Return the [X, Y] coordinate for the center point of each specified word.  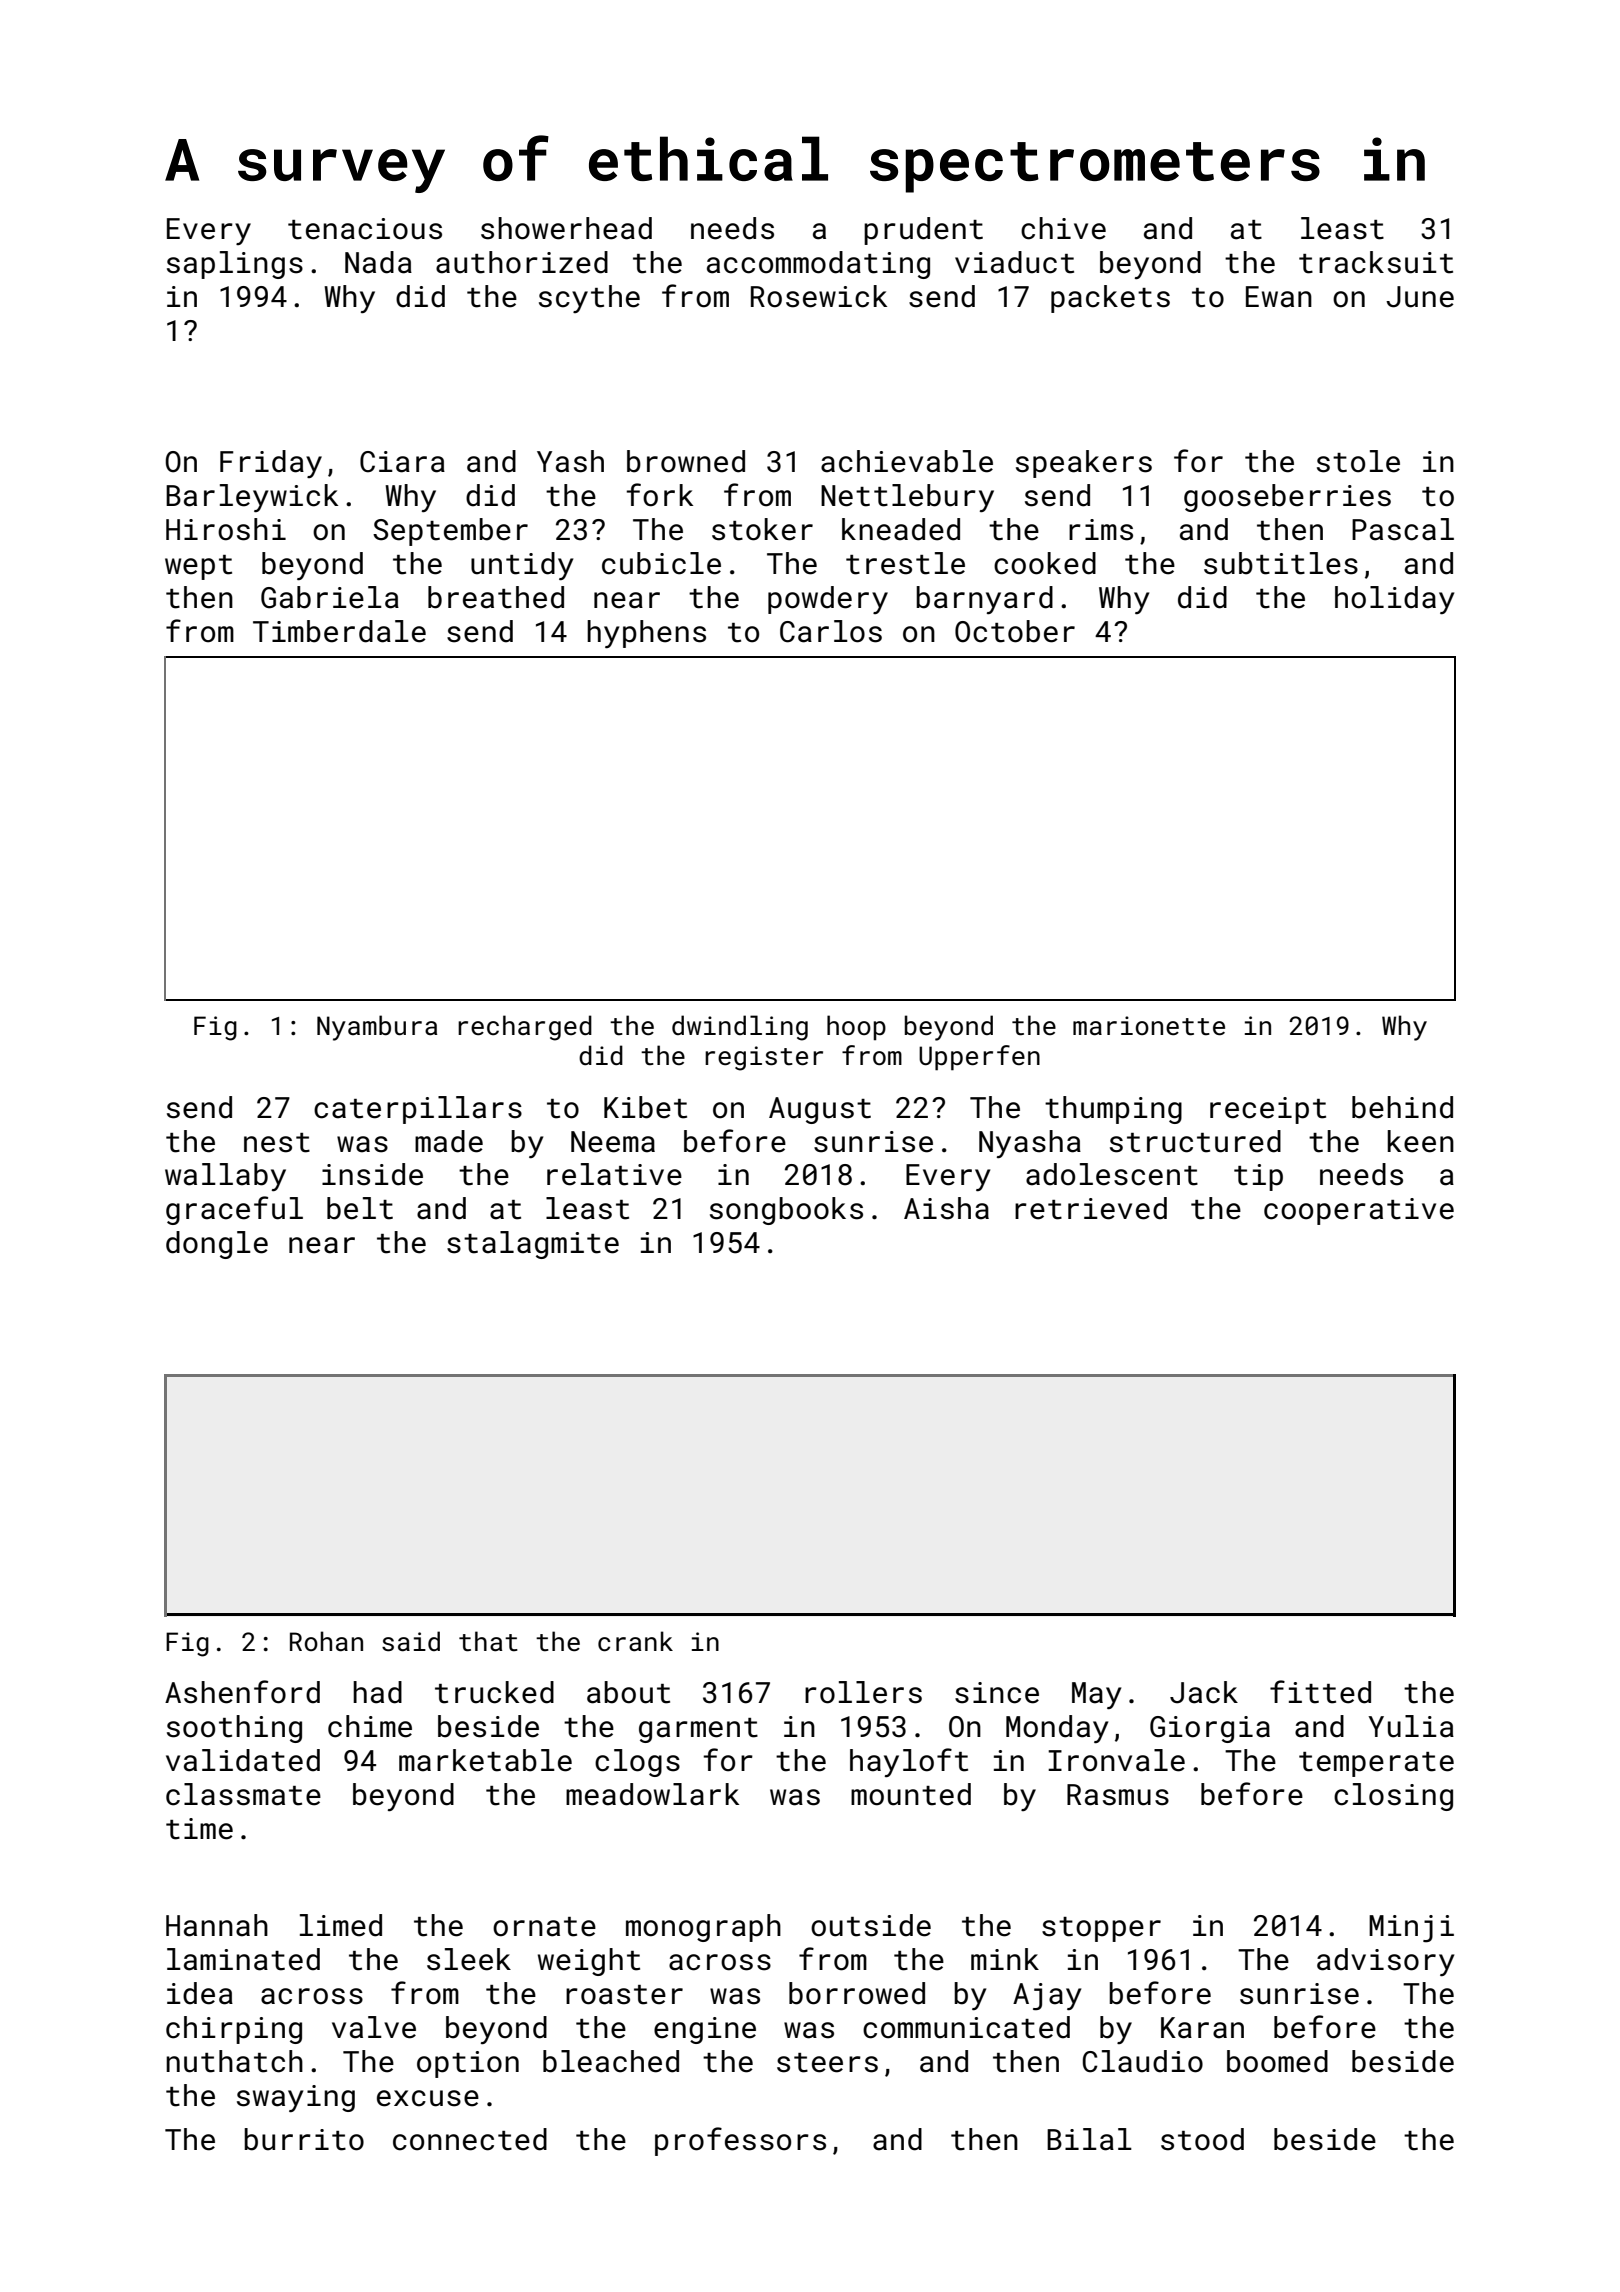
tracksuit [1376, 262]
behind [1402, 1107]
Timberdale [339, 631]
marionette [1149, 1026]
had [377, 1692]
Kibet [645, 1107]
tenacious [365, 229]
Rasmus [1118, 1795]
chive [1063, 228]
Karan [1202, 2028]
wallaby [225, 1177]
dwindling [740, 1028]
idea [200, 1993]
